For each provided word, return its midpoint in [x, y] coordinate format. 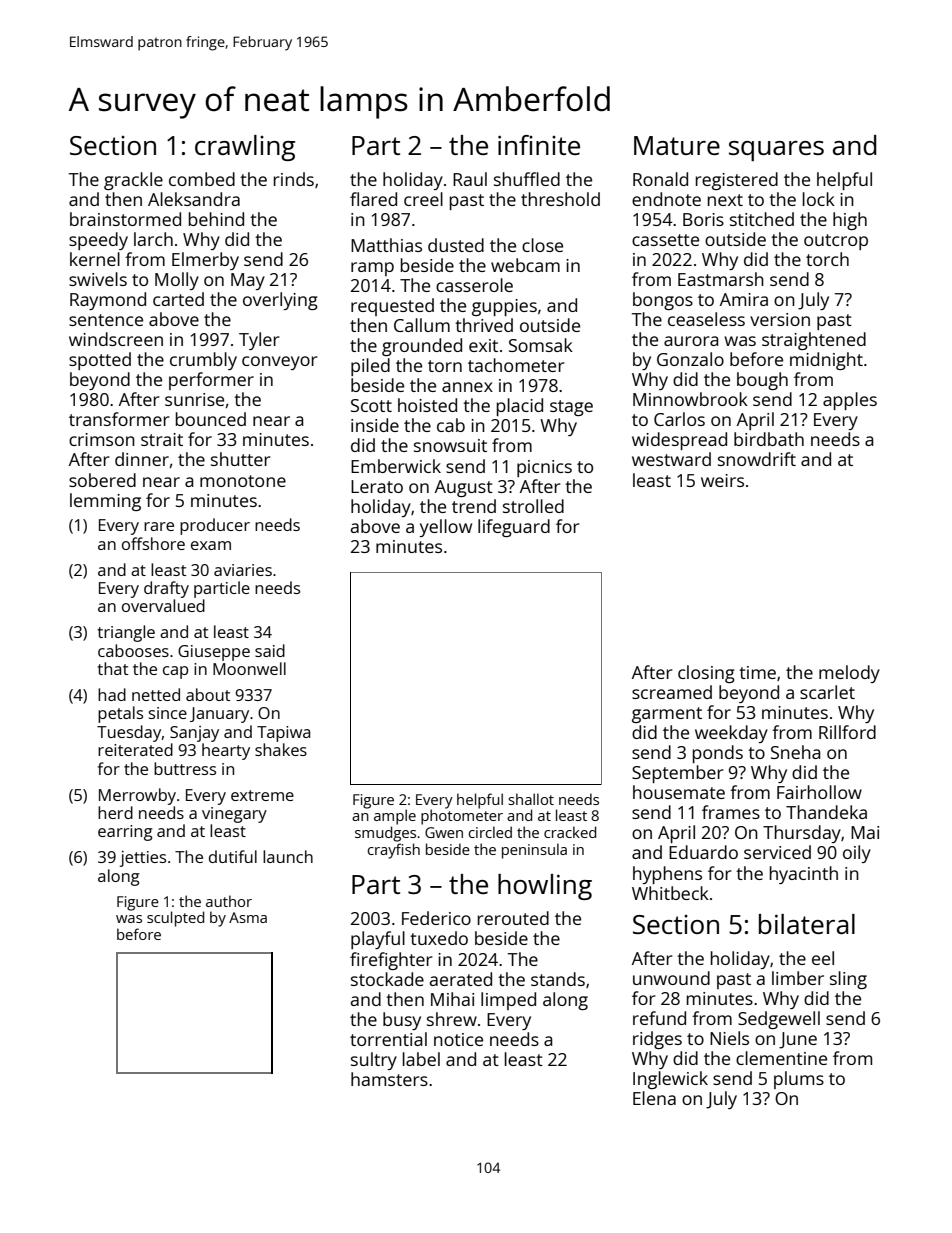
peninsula [534, 851]
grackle [133, 181]
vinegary [234, 815]
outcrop [836, 242]
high [850, 221]
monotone [243, 481]
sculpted [175, 919]
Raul [470, 179]
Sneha [796, 752]
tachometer [516, 365]
